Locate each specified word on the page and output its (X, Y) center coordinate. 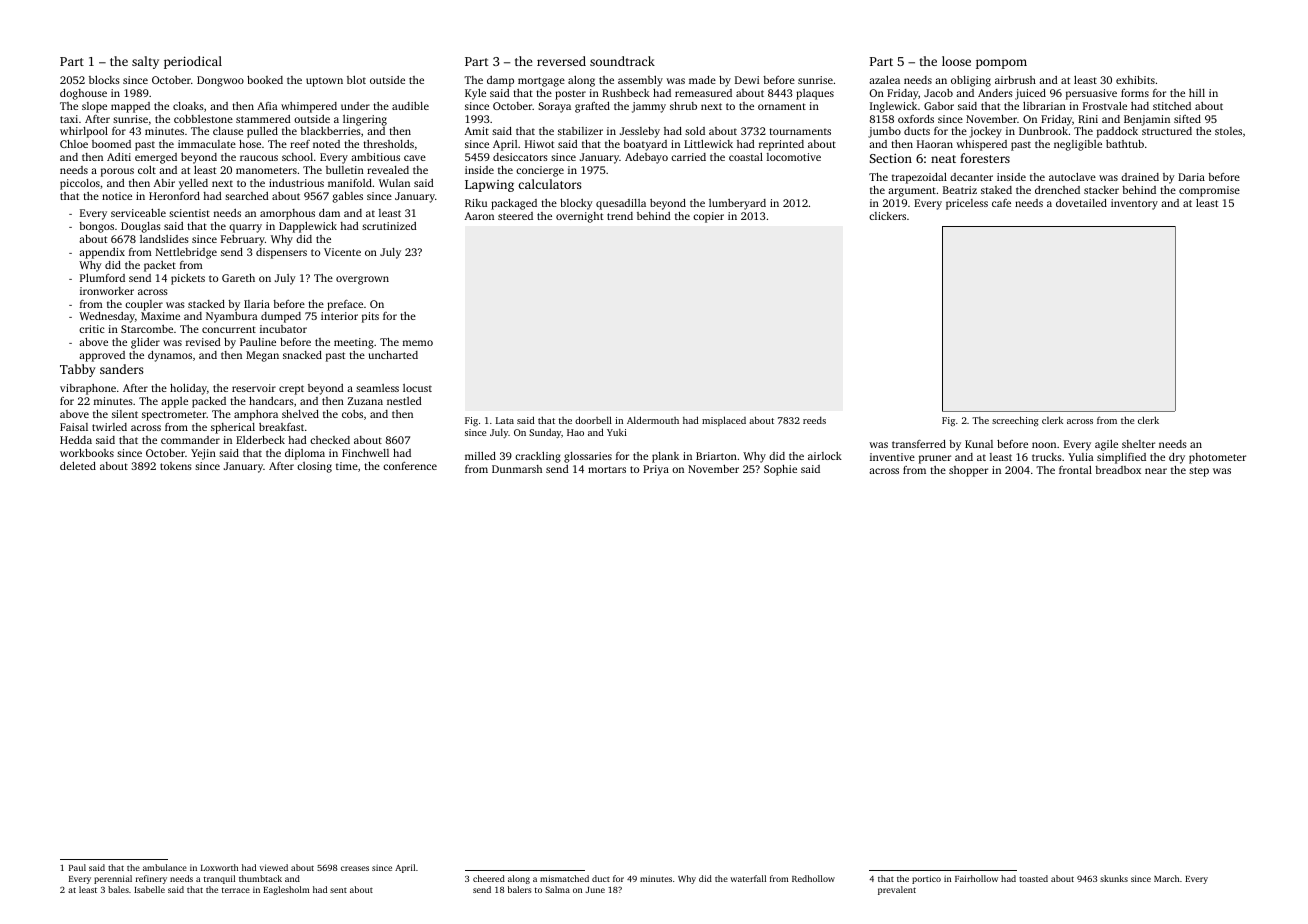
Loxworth (219, 867)
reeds (814, 420)
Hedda (76, 440)
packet (160, 266)
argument (912, 192)
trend (620, 216)
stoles (1228, 131)
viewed (273, 867)
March (1166, 878)
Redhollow (813, 878)
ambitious (375, 157)
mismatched (564, 878)
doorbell (593, 420)
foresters (985, 158)
